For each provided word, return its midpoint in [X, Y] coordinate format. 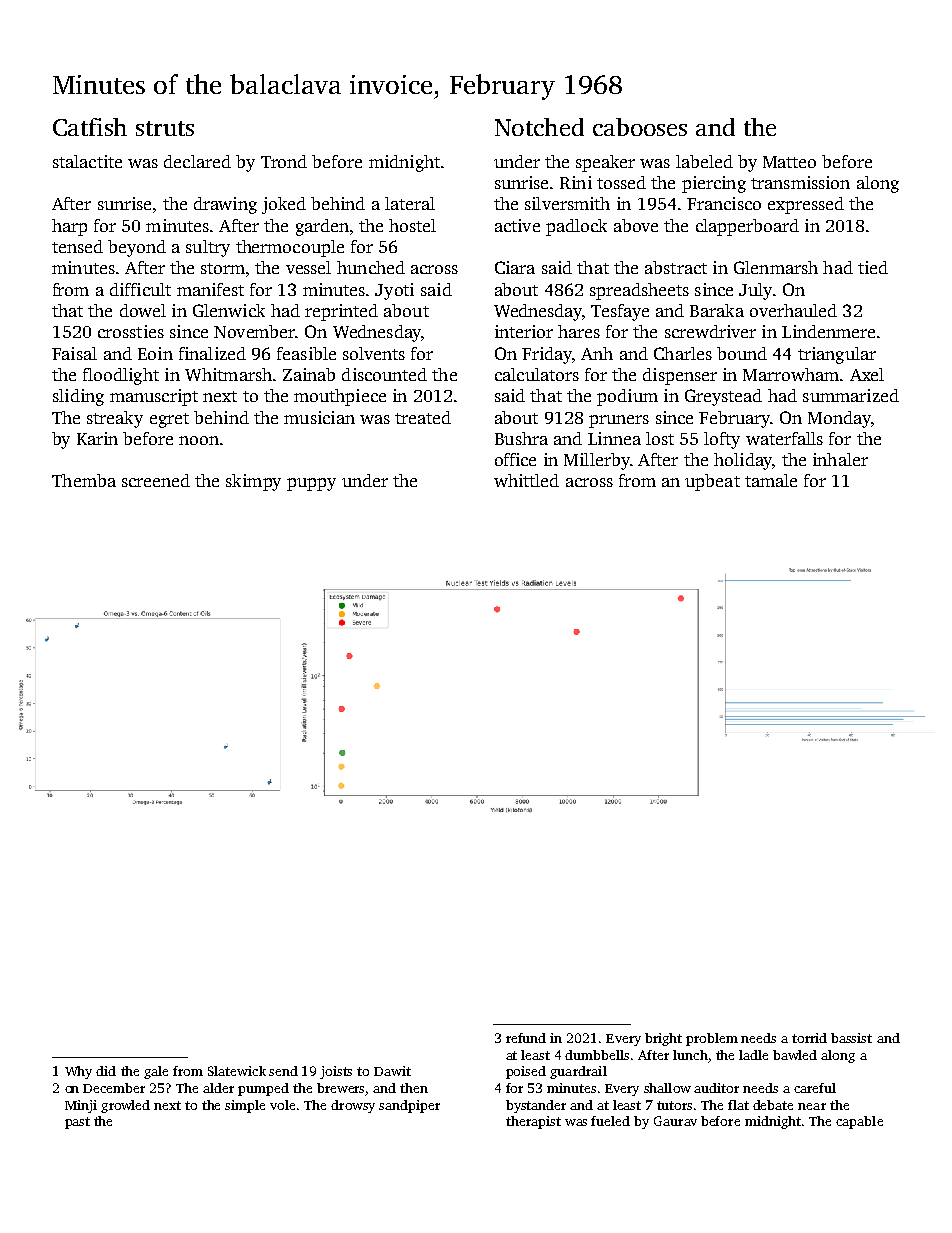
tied [873, 267]
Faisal [74, 353]
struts [165, 128]
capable [859, 1122]
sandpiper [409, 1106]
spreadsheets [639, 291]
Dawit [392, 1071]
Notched [539, 127]
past [77, 1123]
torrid [809, 1038]
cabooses [640, 127]
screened [156, 480]
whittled [526, 480]
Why [78, 1072]
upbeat [712, 482]
